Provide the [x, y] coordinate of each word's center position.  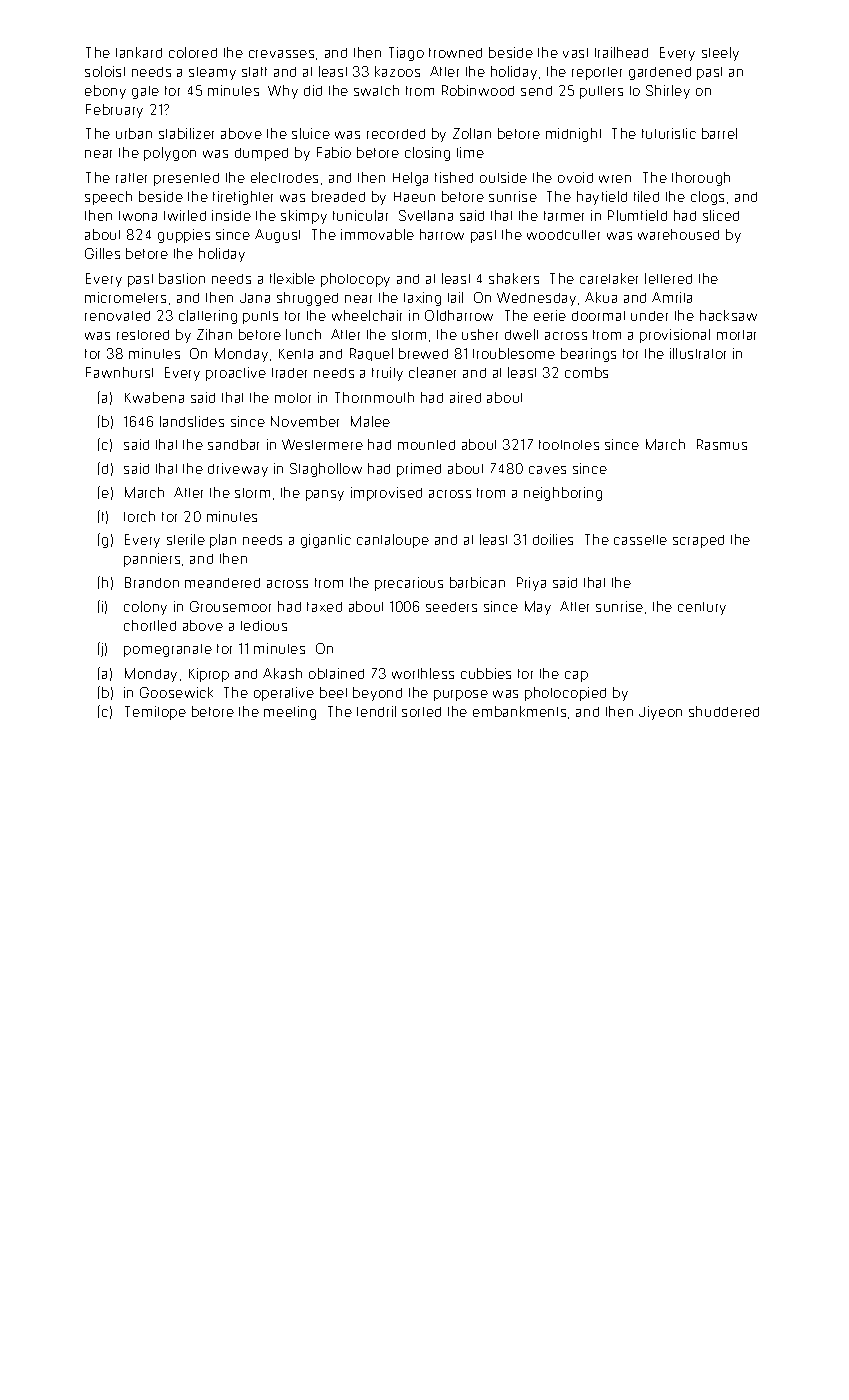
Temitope [155, 713]
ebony [105, 92]
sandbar [233, 444]
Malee [370, 421]
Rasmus [722, 444]
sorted [421, 712]
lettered [668, 278]
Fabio [334, 152]
